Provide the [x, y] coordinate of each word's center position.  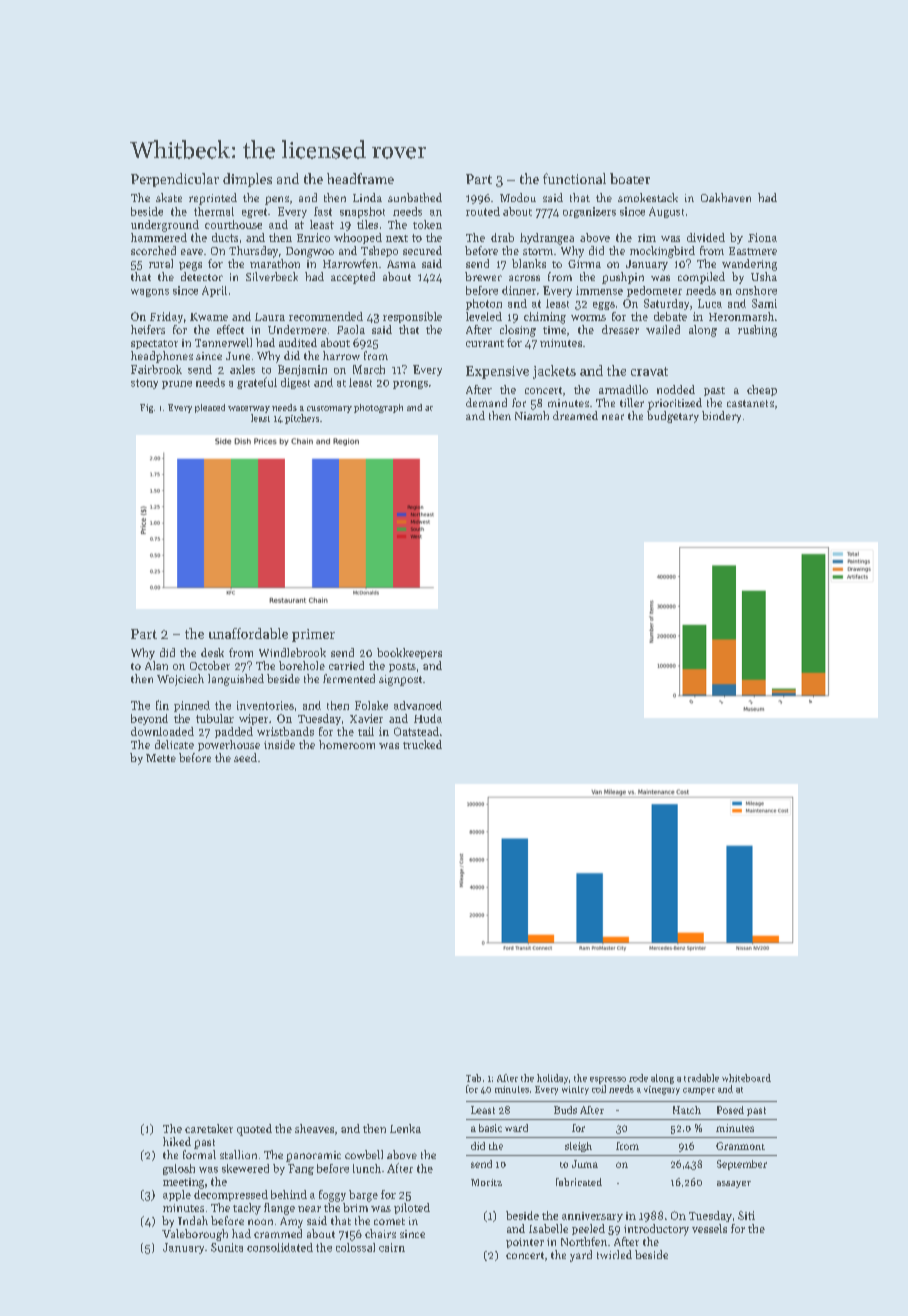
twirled [614, 1254]
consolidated [280, 1247]
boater [630, 178]
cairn [392, 1247]
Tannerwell [223, 342]
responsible [412, 317]
